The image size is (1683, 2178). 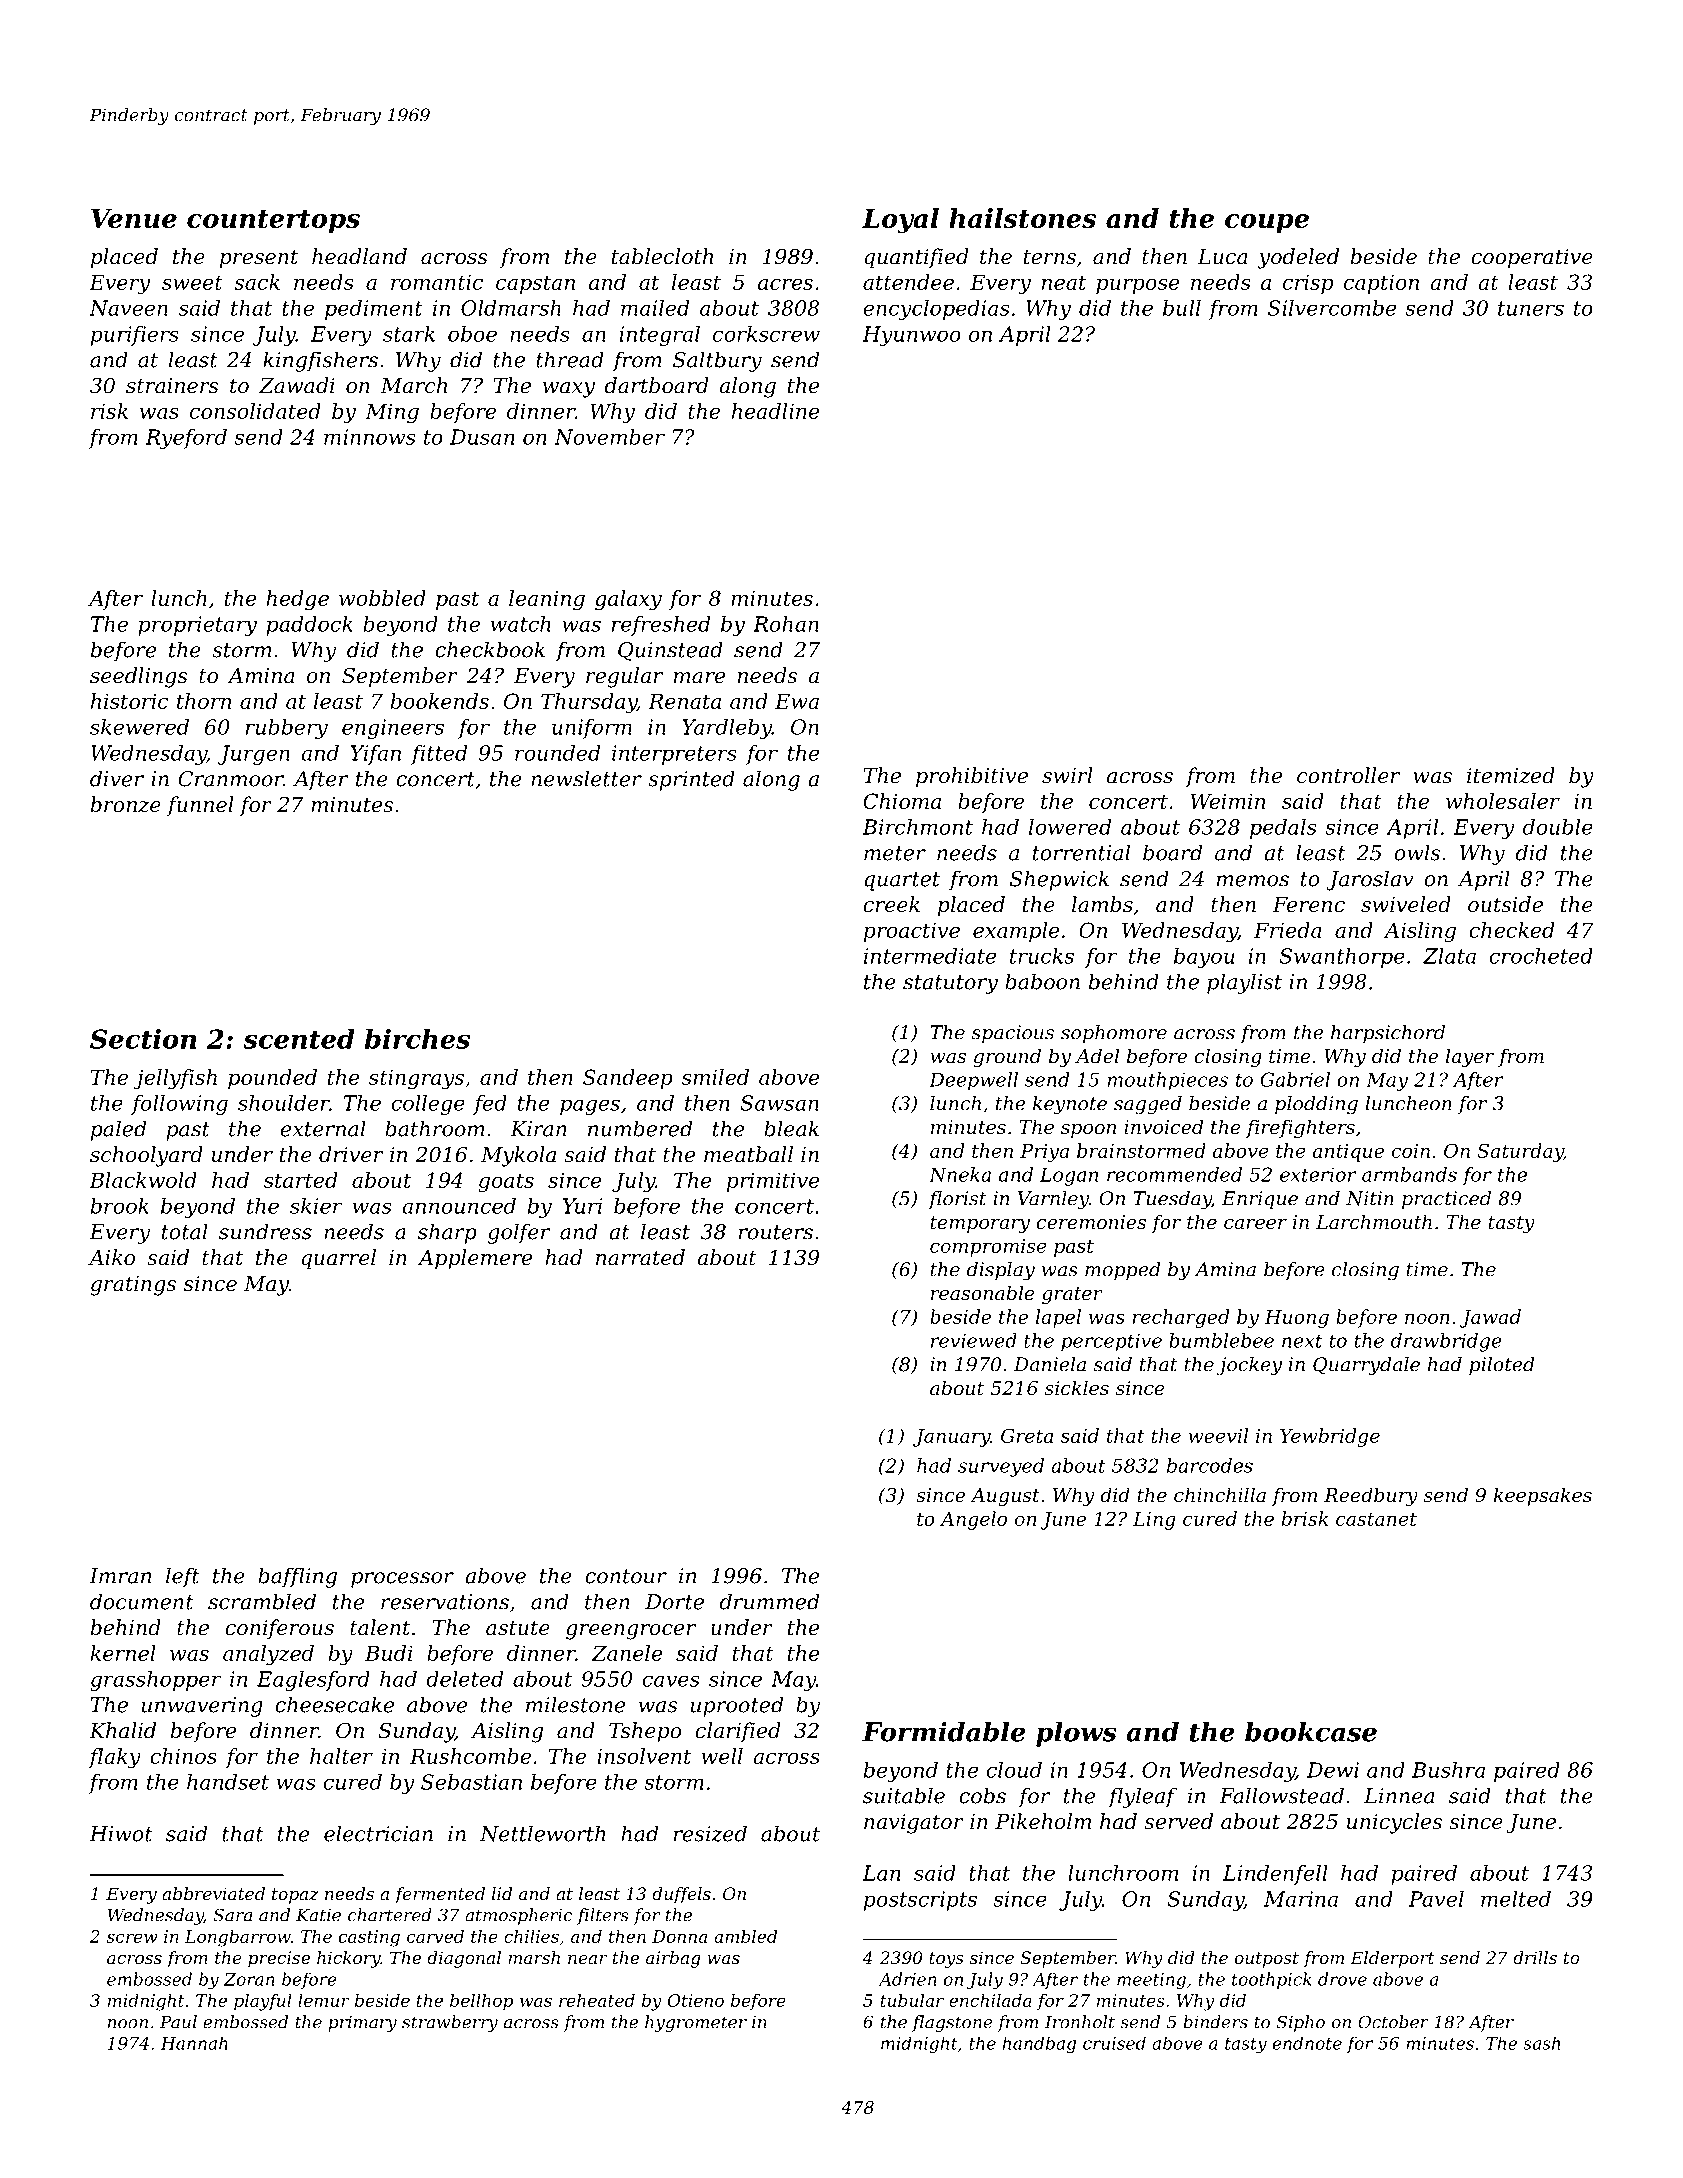 I want to click on Applemere, so click(x=475, y=1259).
